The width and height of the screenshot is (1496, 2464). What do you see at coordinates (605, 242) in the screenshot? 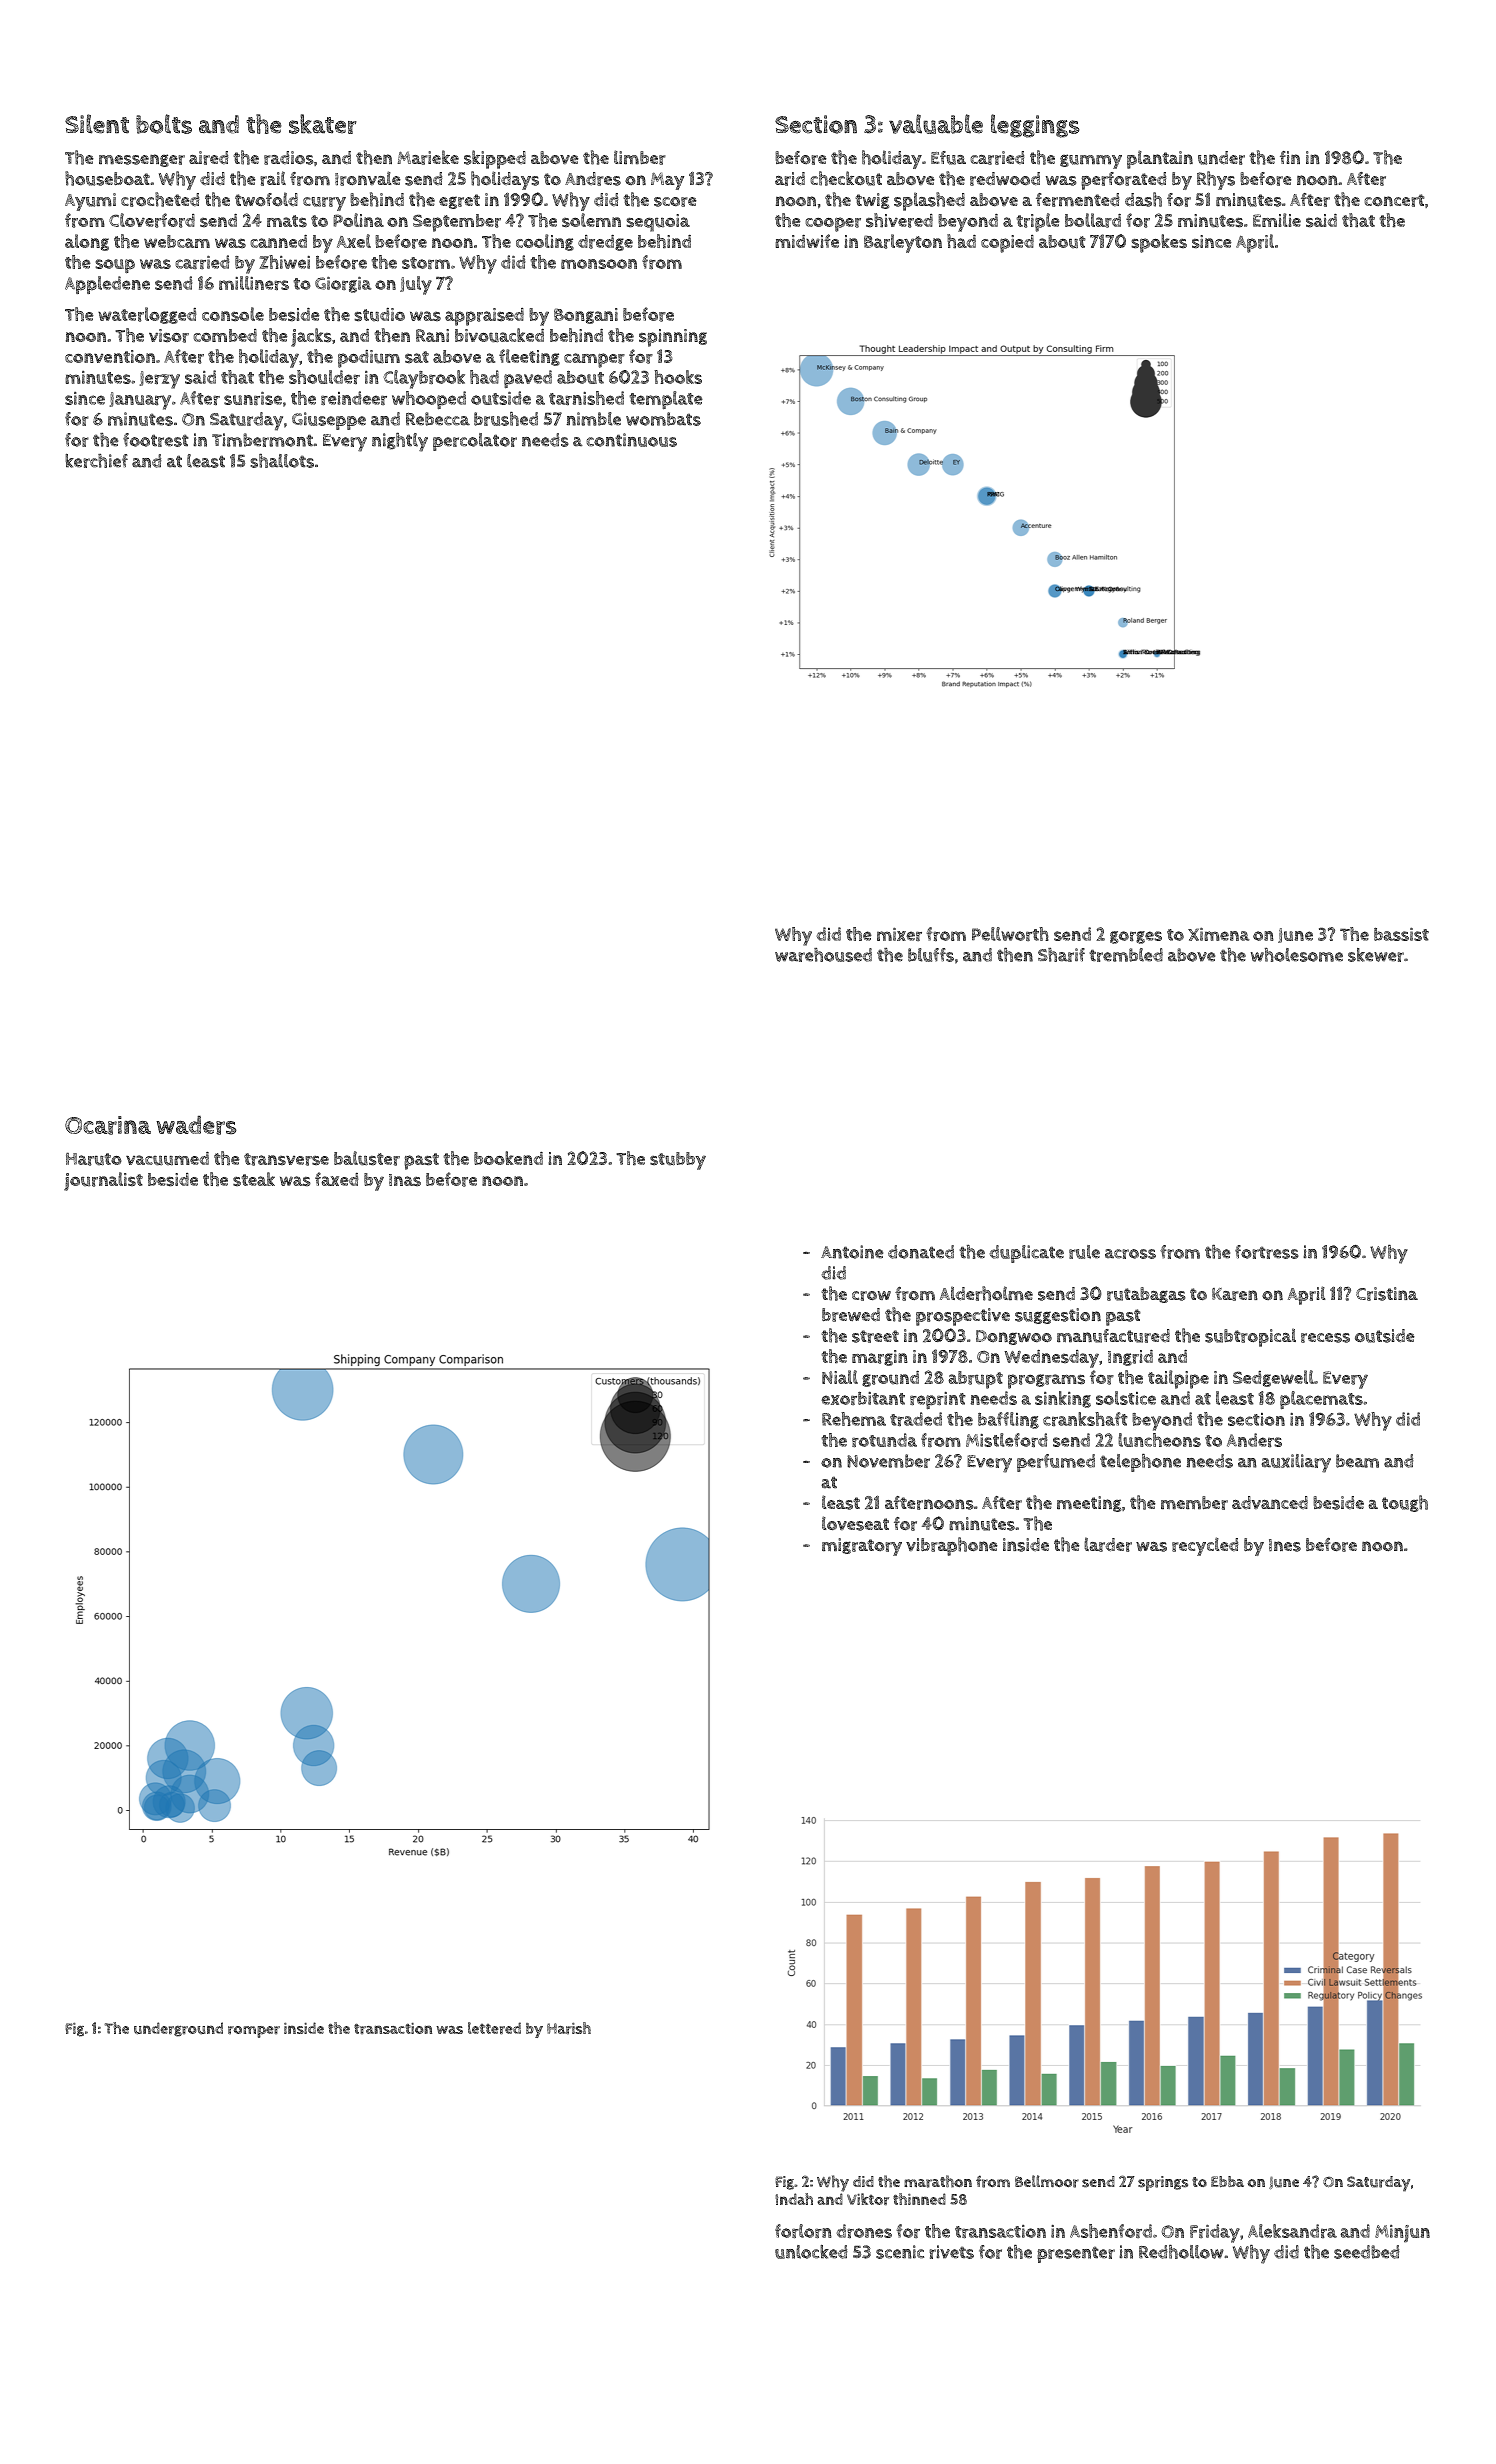
I see `dredge` at bounding box center [605, 242].
